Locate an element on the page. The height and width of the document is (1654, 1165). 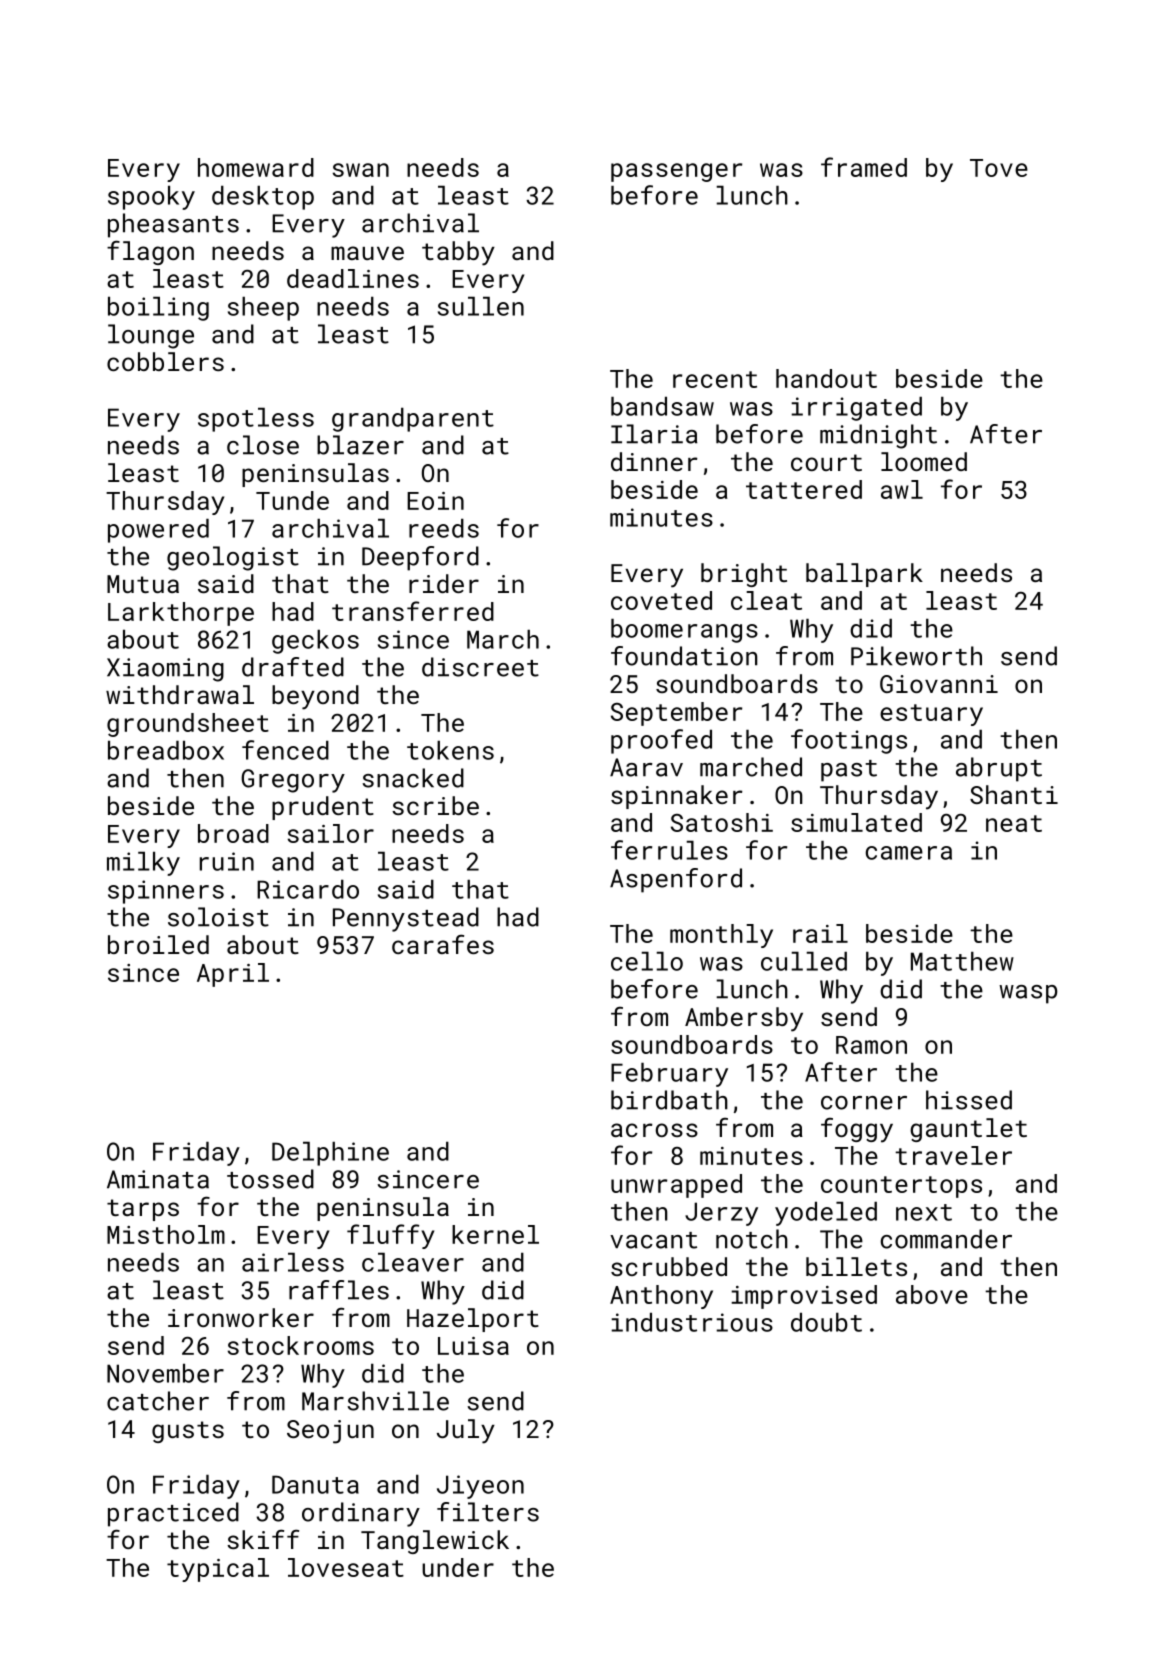
passenger is located at coordinates (676, 172).
